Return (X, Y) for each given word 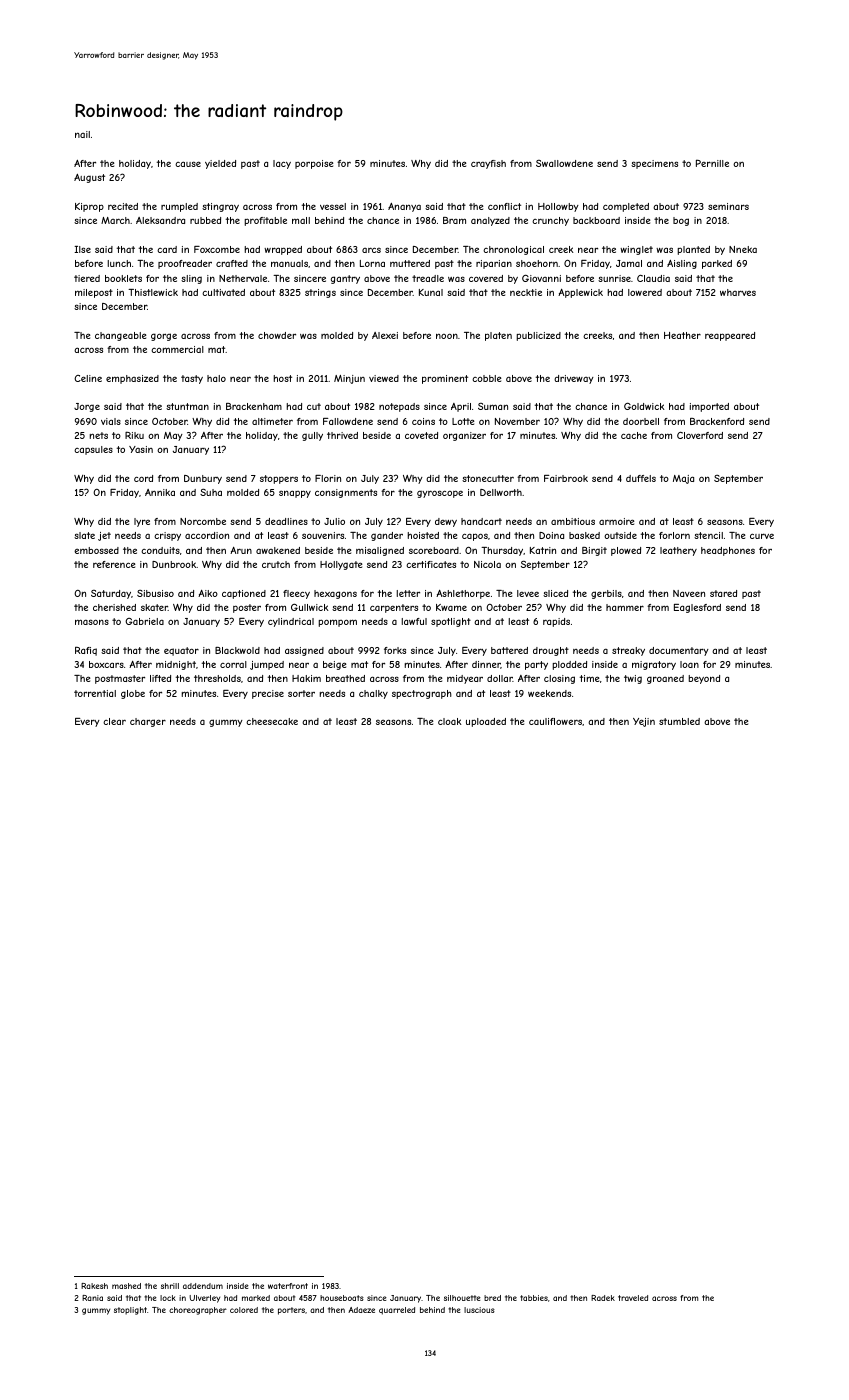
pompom (337, 623)
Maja (683, 479)
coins (423, 421)
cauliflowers (555, 721)
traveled (633, 1298)
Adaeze (361, 1310)
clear (114, 721)
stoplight (130, 1311)
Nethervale (243, 278)
